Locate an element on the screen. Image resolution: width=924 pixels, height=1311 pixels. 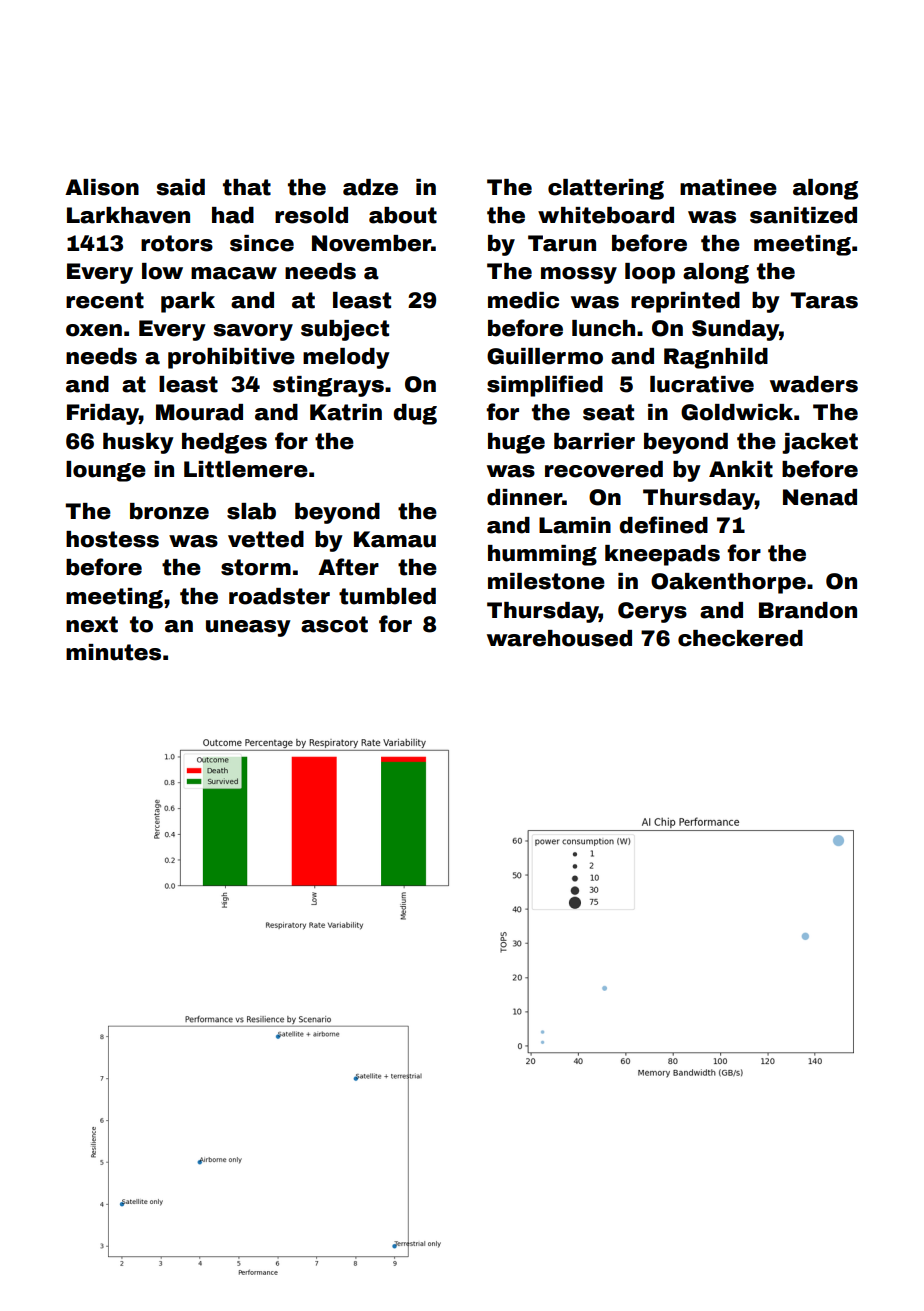
checkered is located at coordinates (740, 638).
